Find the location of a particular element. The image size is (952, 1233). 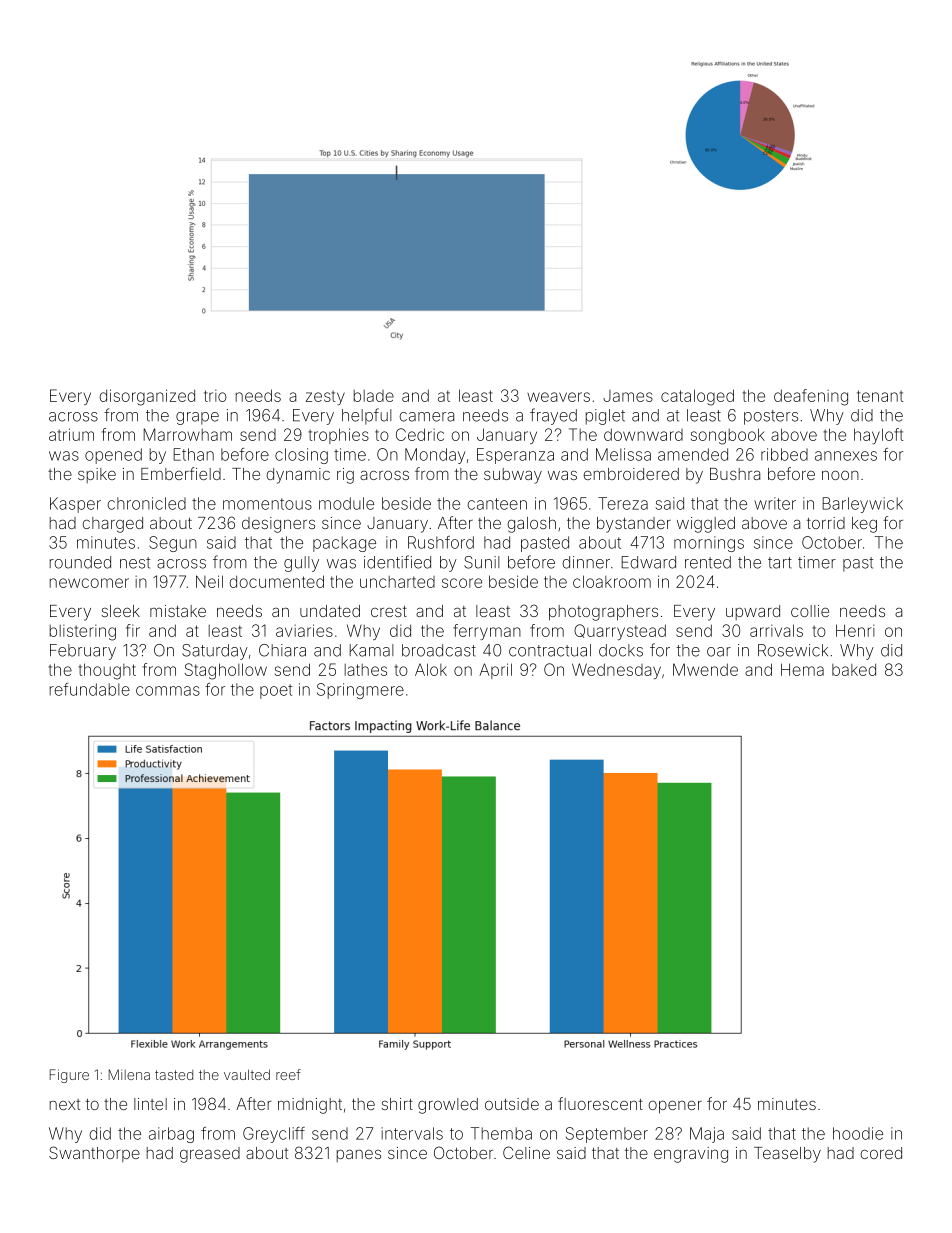

frayed is located at coordinates (553, 416).
